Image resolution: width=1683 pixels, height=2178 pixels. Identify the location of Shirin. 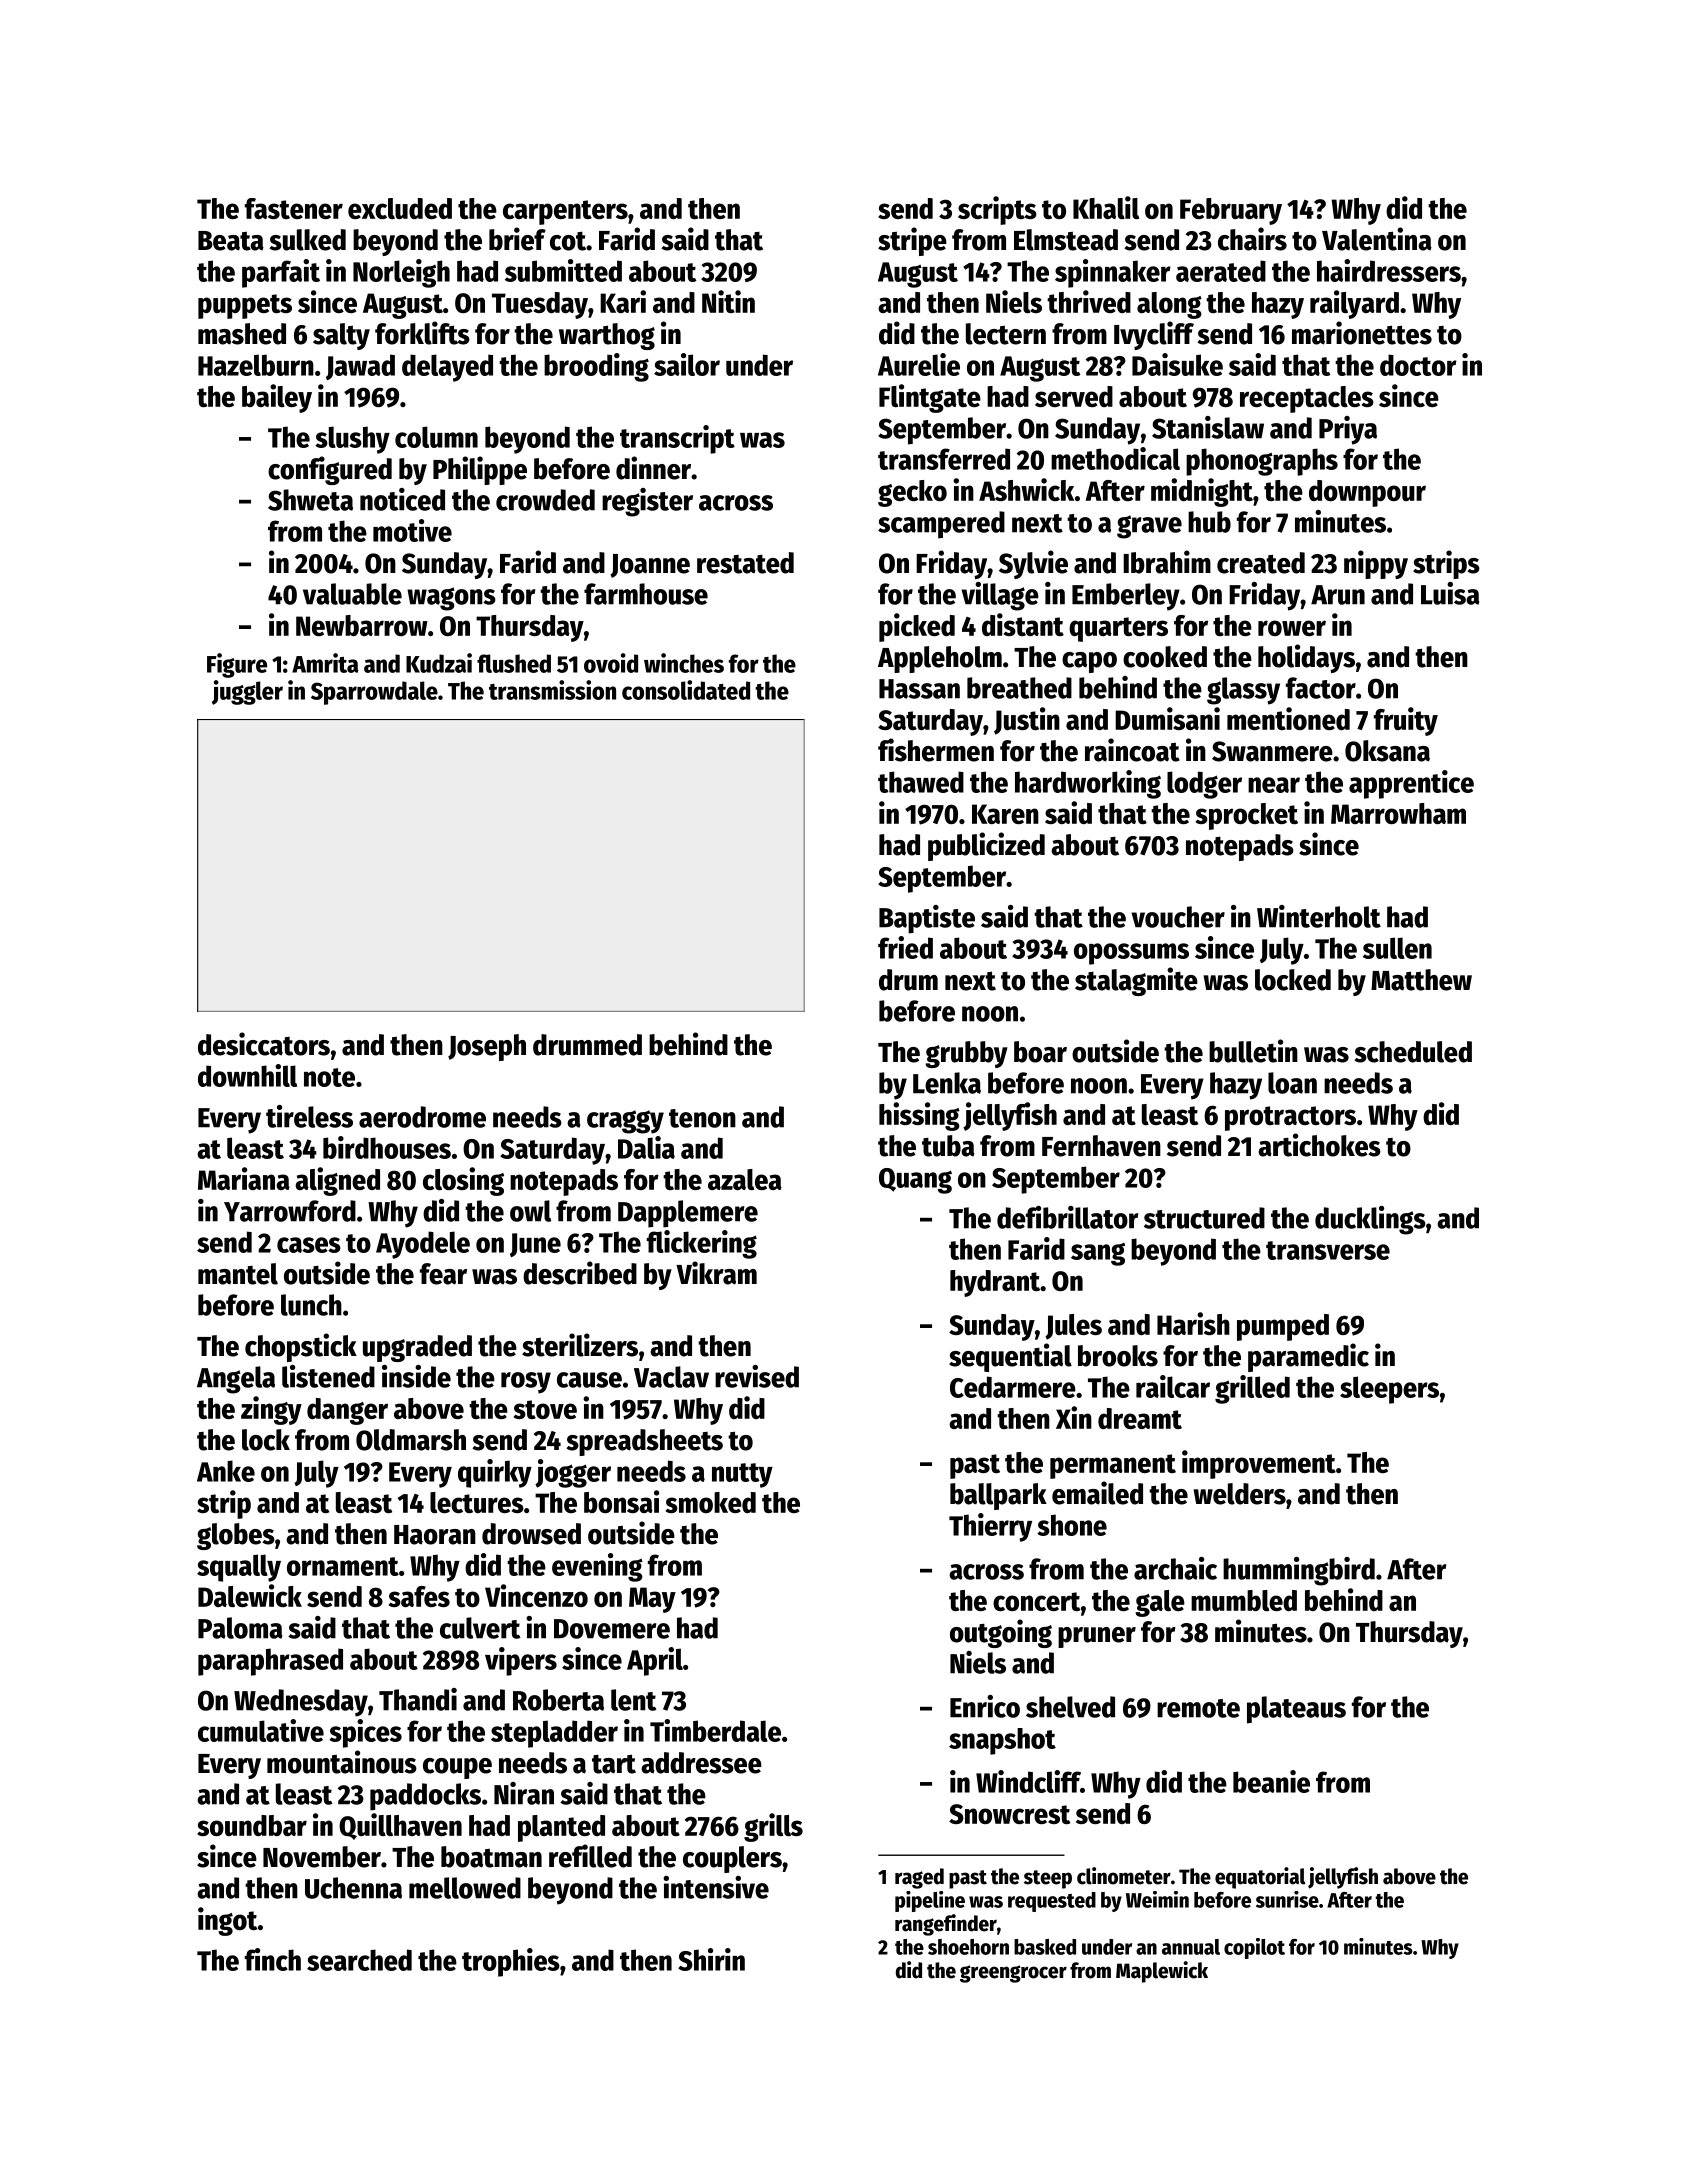
(711, 1959).
